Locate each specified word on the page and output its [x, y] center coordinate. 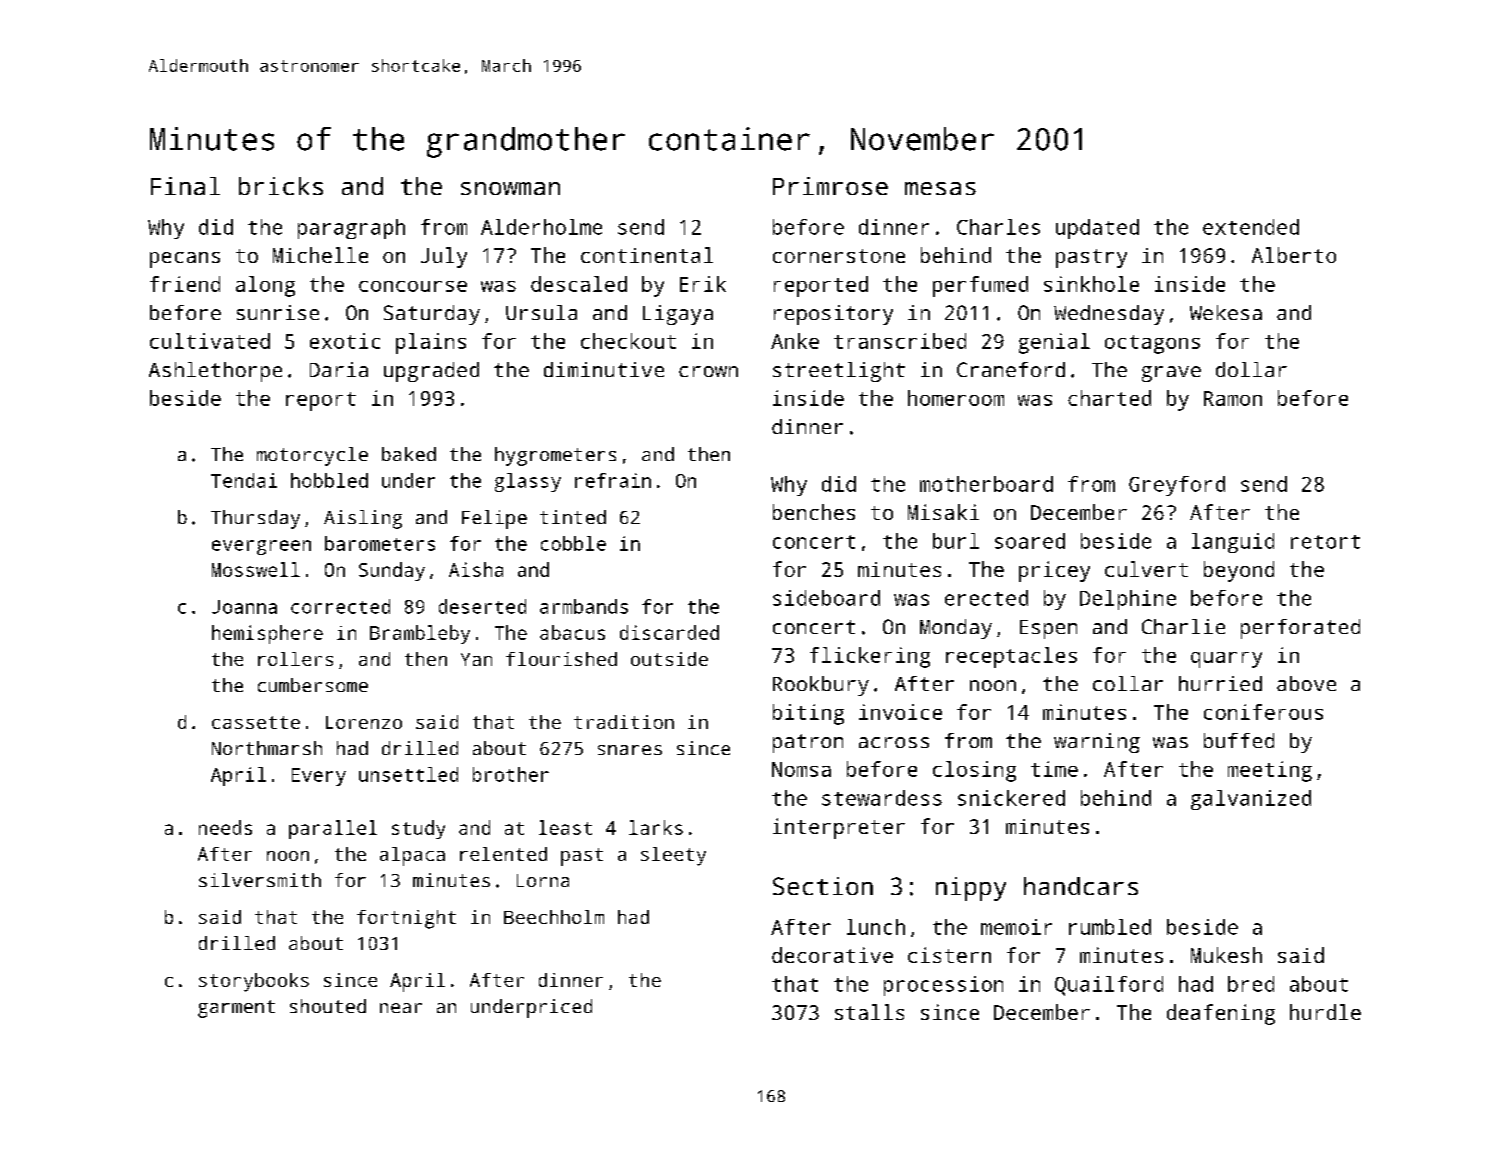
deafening [1221, 1014]
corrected [340, 606]
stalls [869, 1012]
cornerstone [839, 256]
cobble [573, 543]
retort [1325, 542]
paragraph [351, 229]
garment [236, 1009]
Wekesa [1226, 312]
